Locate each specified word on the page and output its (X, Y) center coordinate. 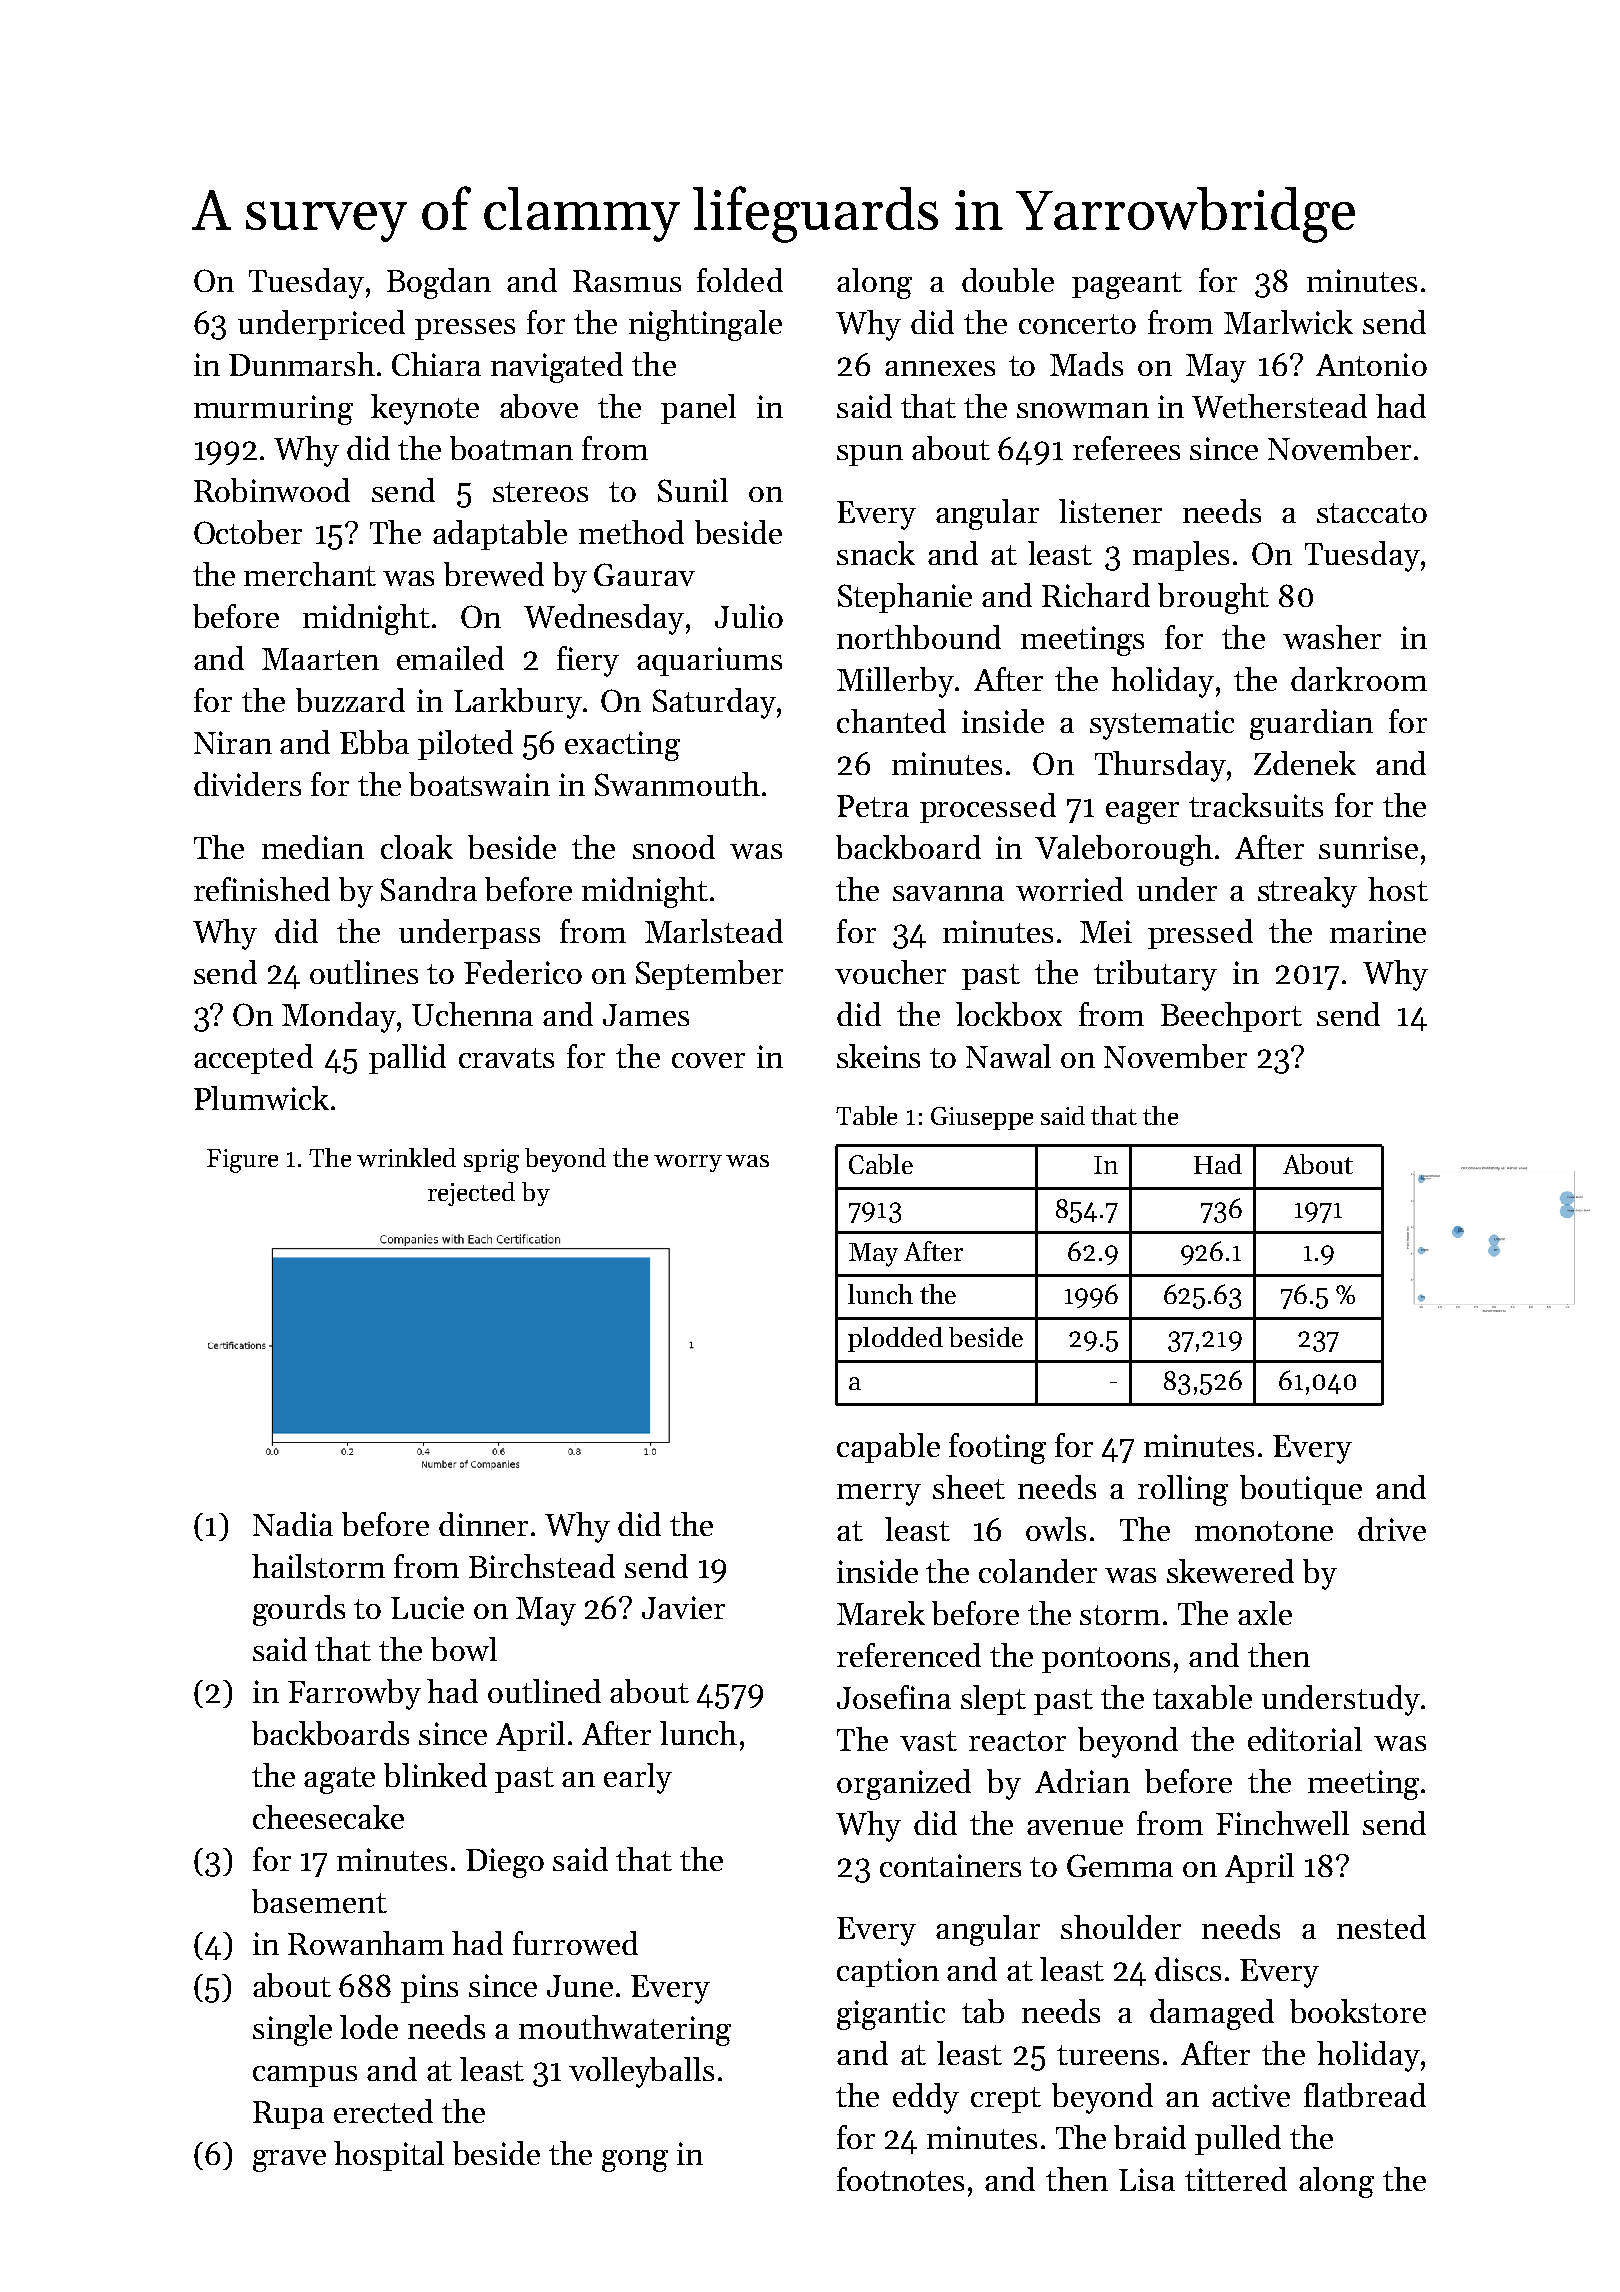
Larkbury (518, 703)
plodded (895, 1339)
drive (1392, 1529)
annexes (940, 368)
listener (1110, 511)
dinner (483, 1524)
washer (1332, 637)
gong (635, 2161)
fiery (588, 661)
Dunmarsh (302, 364)
